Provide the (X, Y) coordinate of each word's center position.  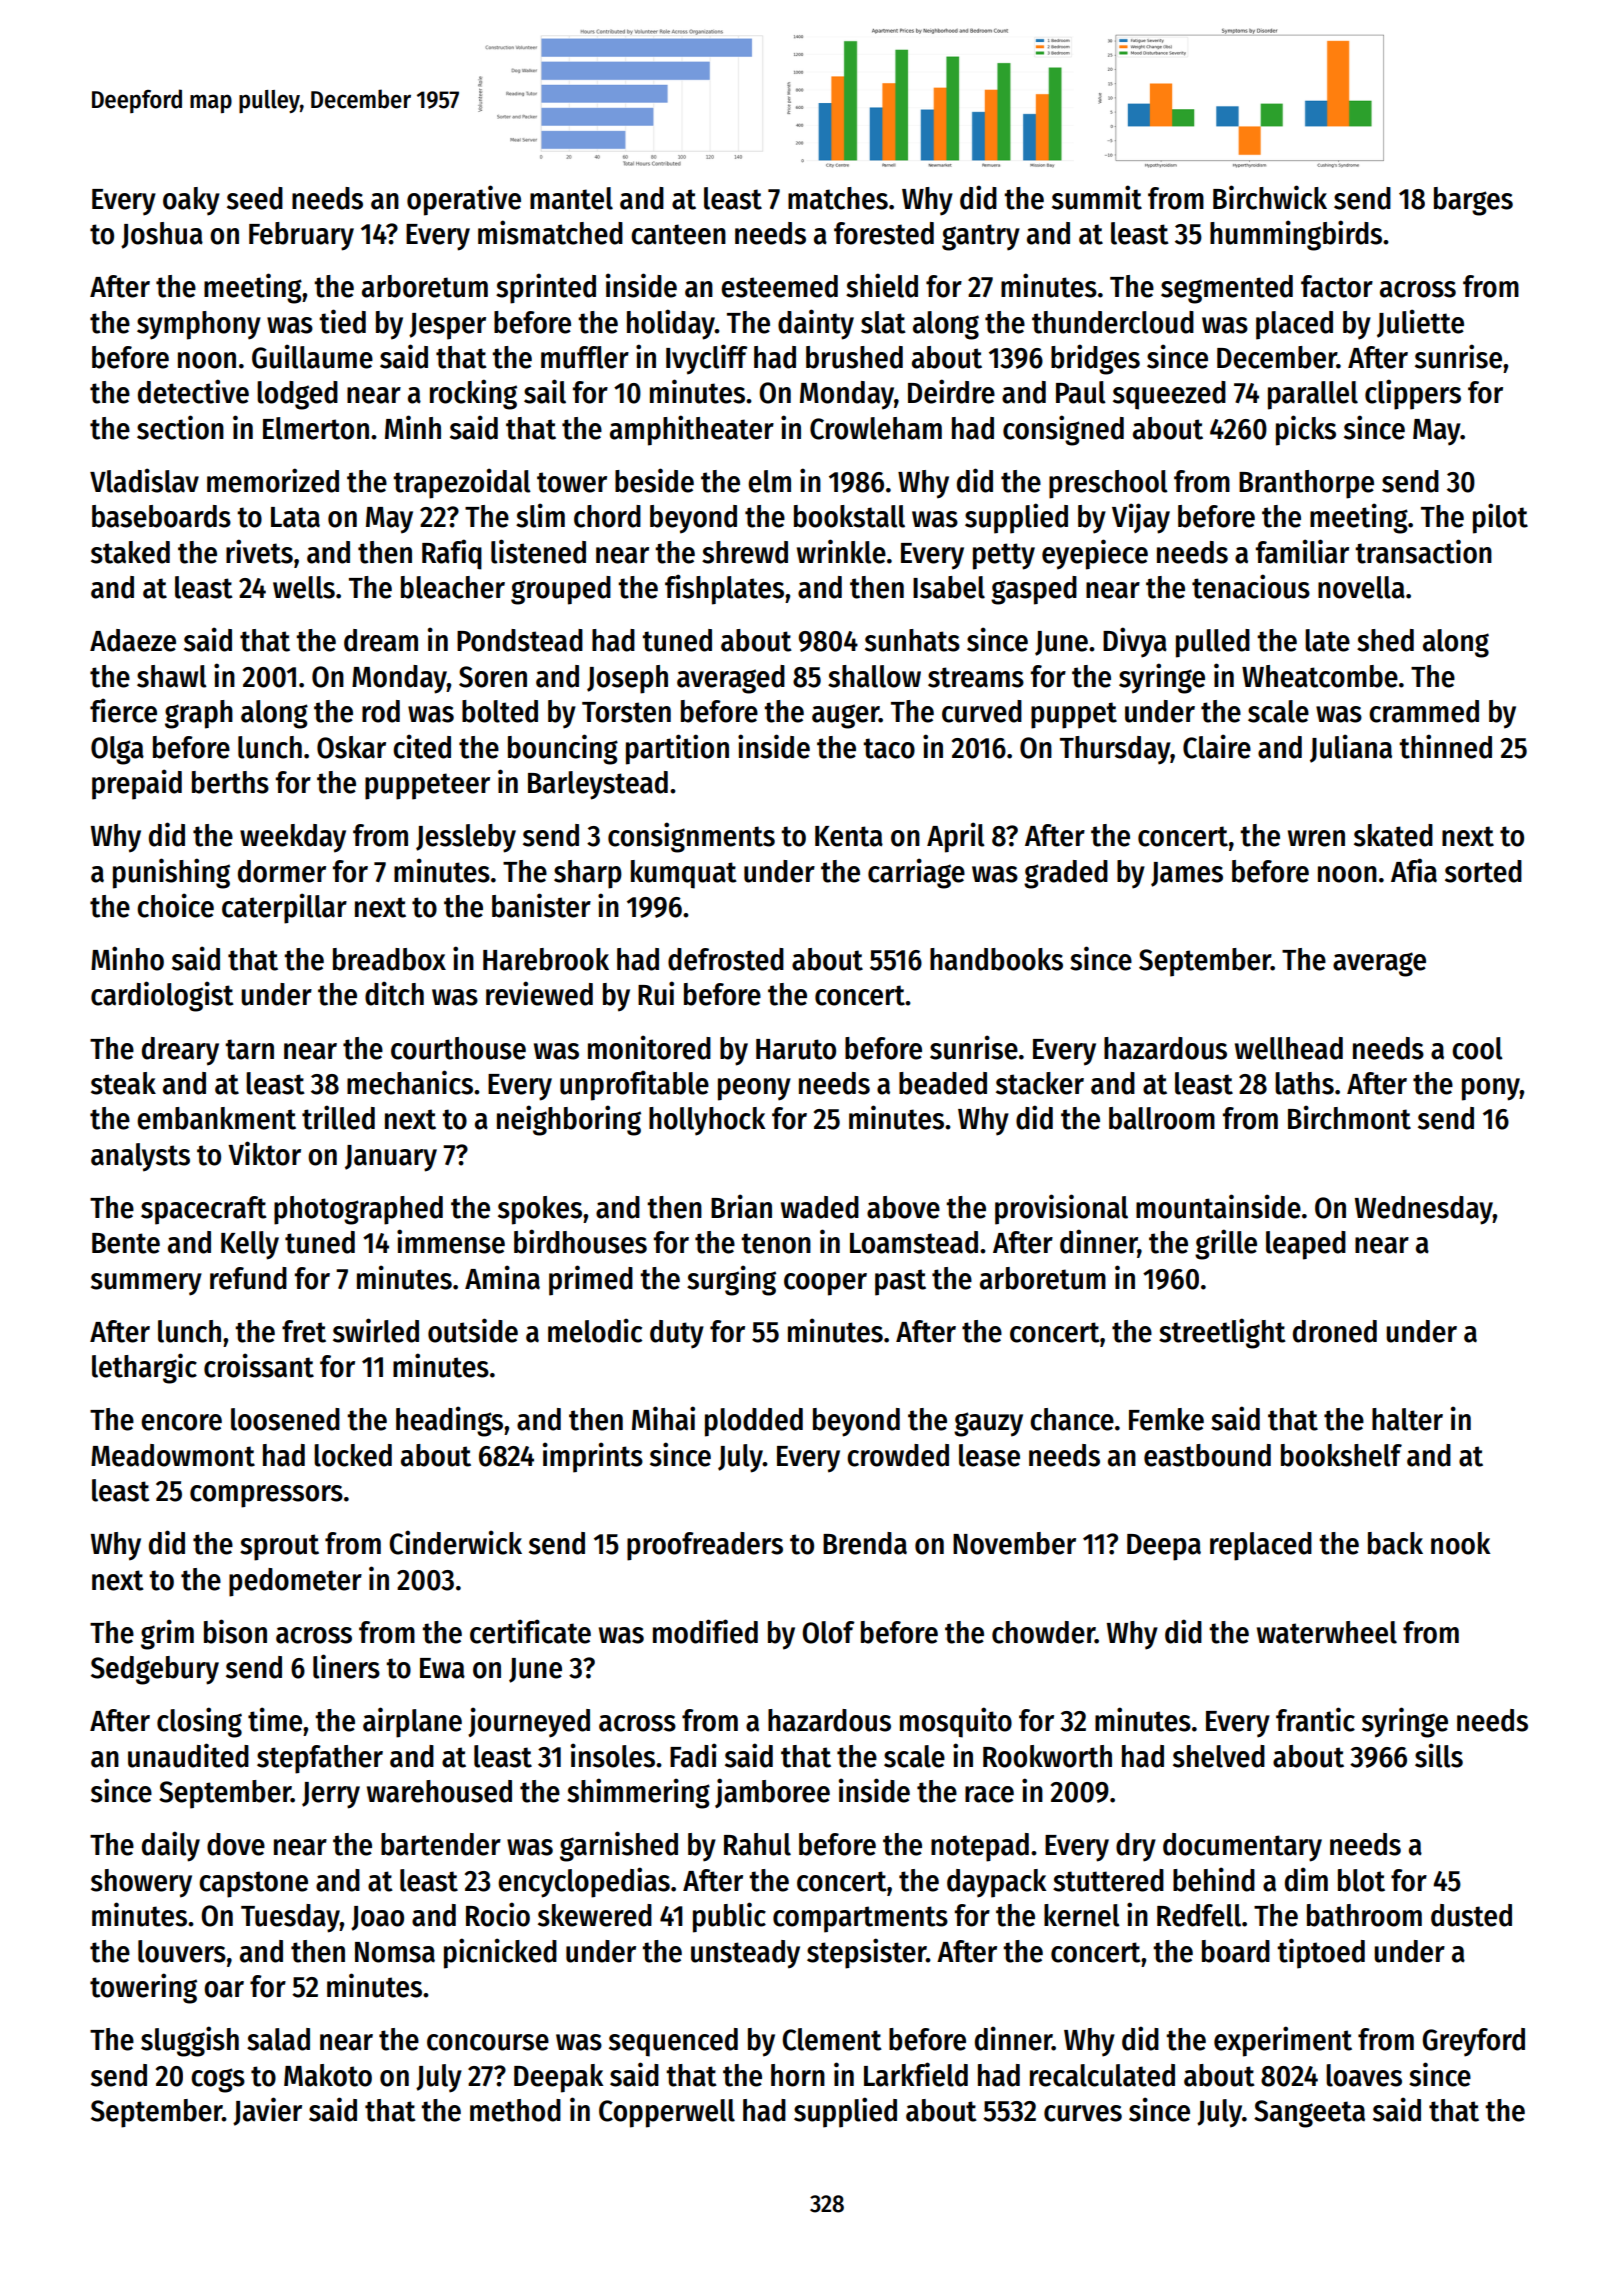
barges (1473, 201)
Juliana (1351, 748)
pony (1491, 1089)
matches (838, 198)
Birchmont (1349, 1117)
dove (236, 1844)
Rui (656, 993)
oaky (191, 201)
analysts (140, 1157)
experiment (1283, 2041)
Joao (377, 1918)
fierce (123, 710)
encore (181, 1422)
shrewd (745, 552)
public (729, 1917)
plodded (754, 1422)
